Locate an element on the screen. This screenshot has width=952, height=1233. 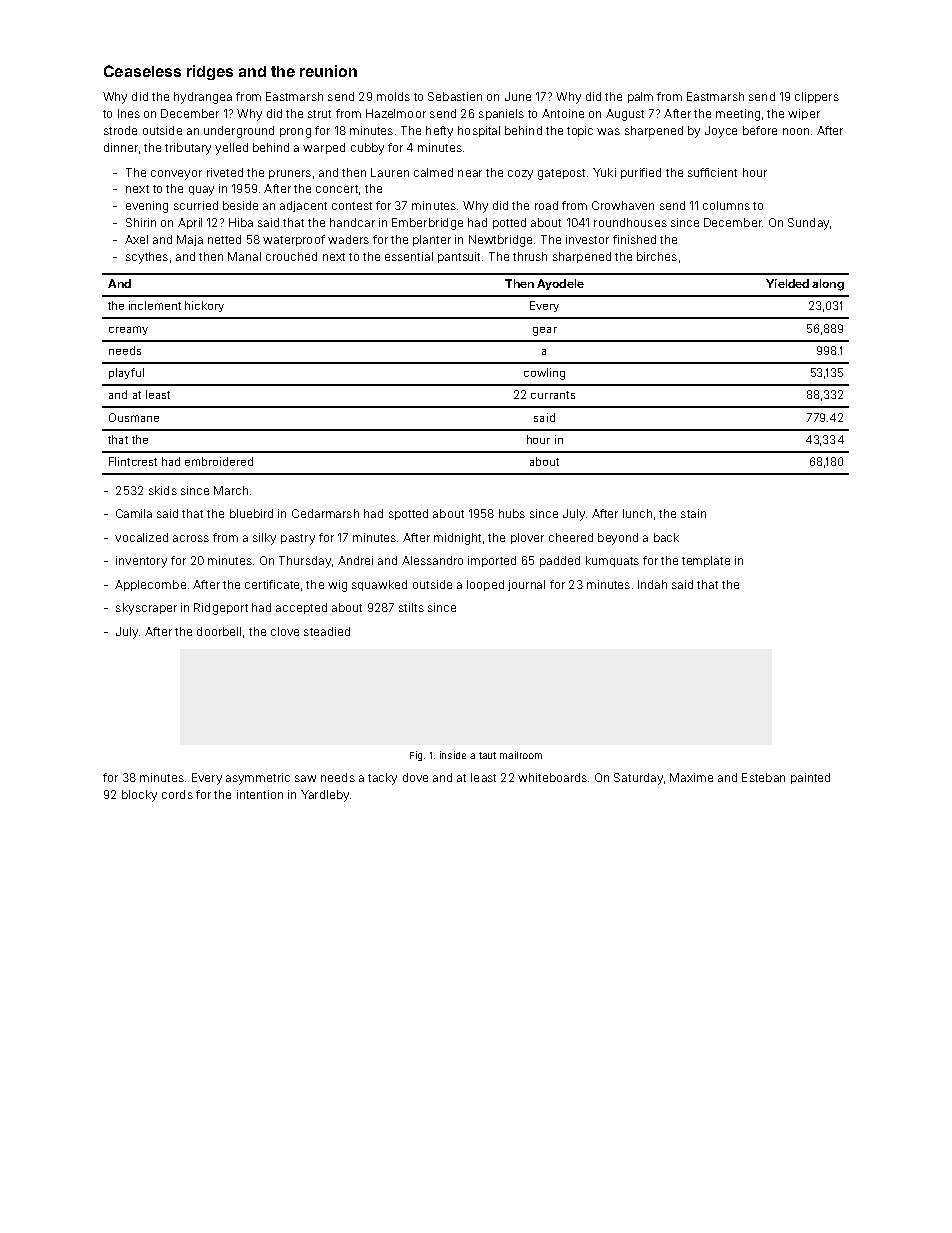
columns is located at coordinates (726, 205).
